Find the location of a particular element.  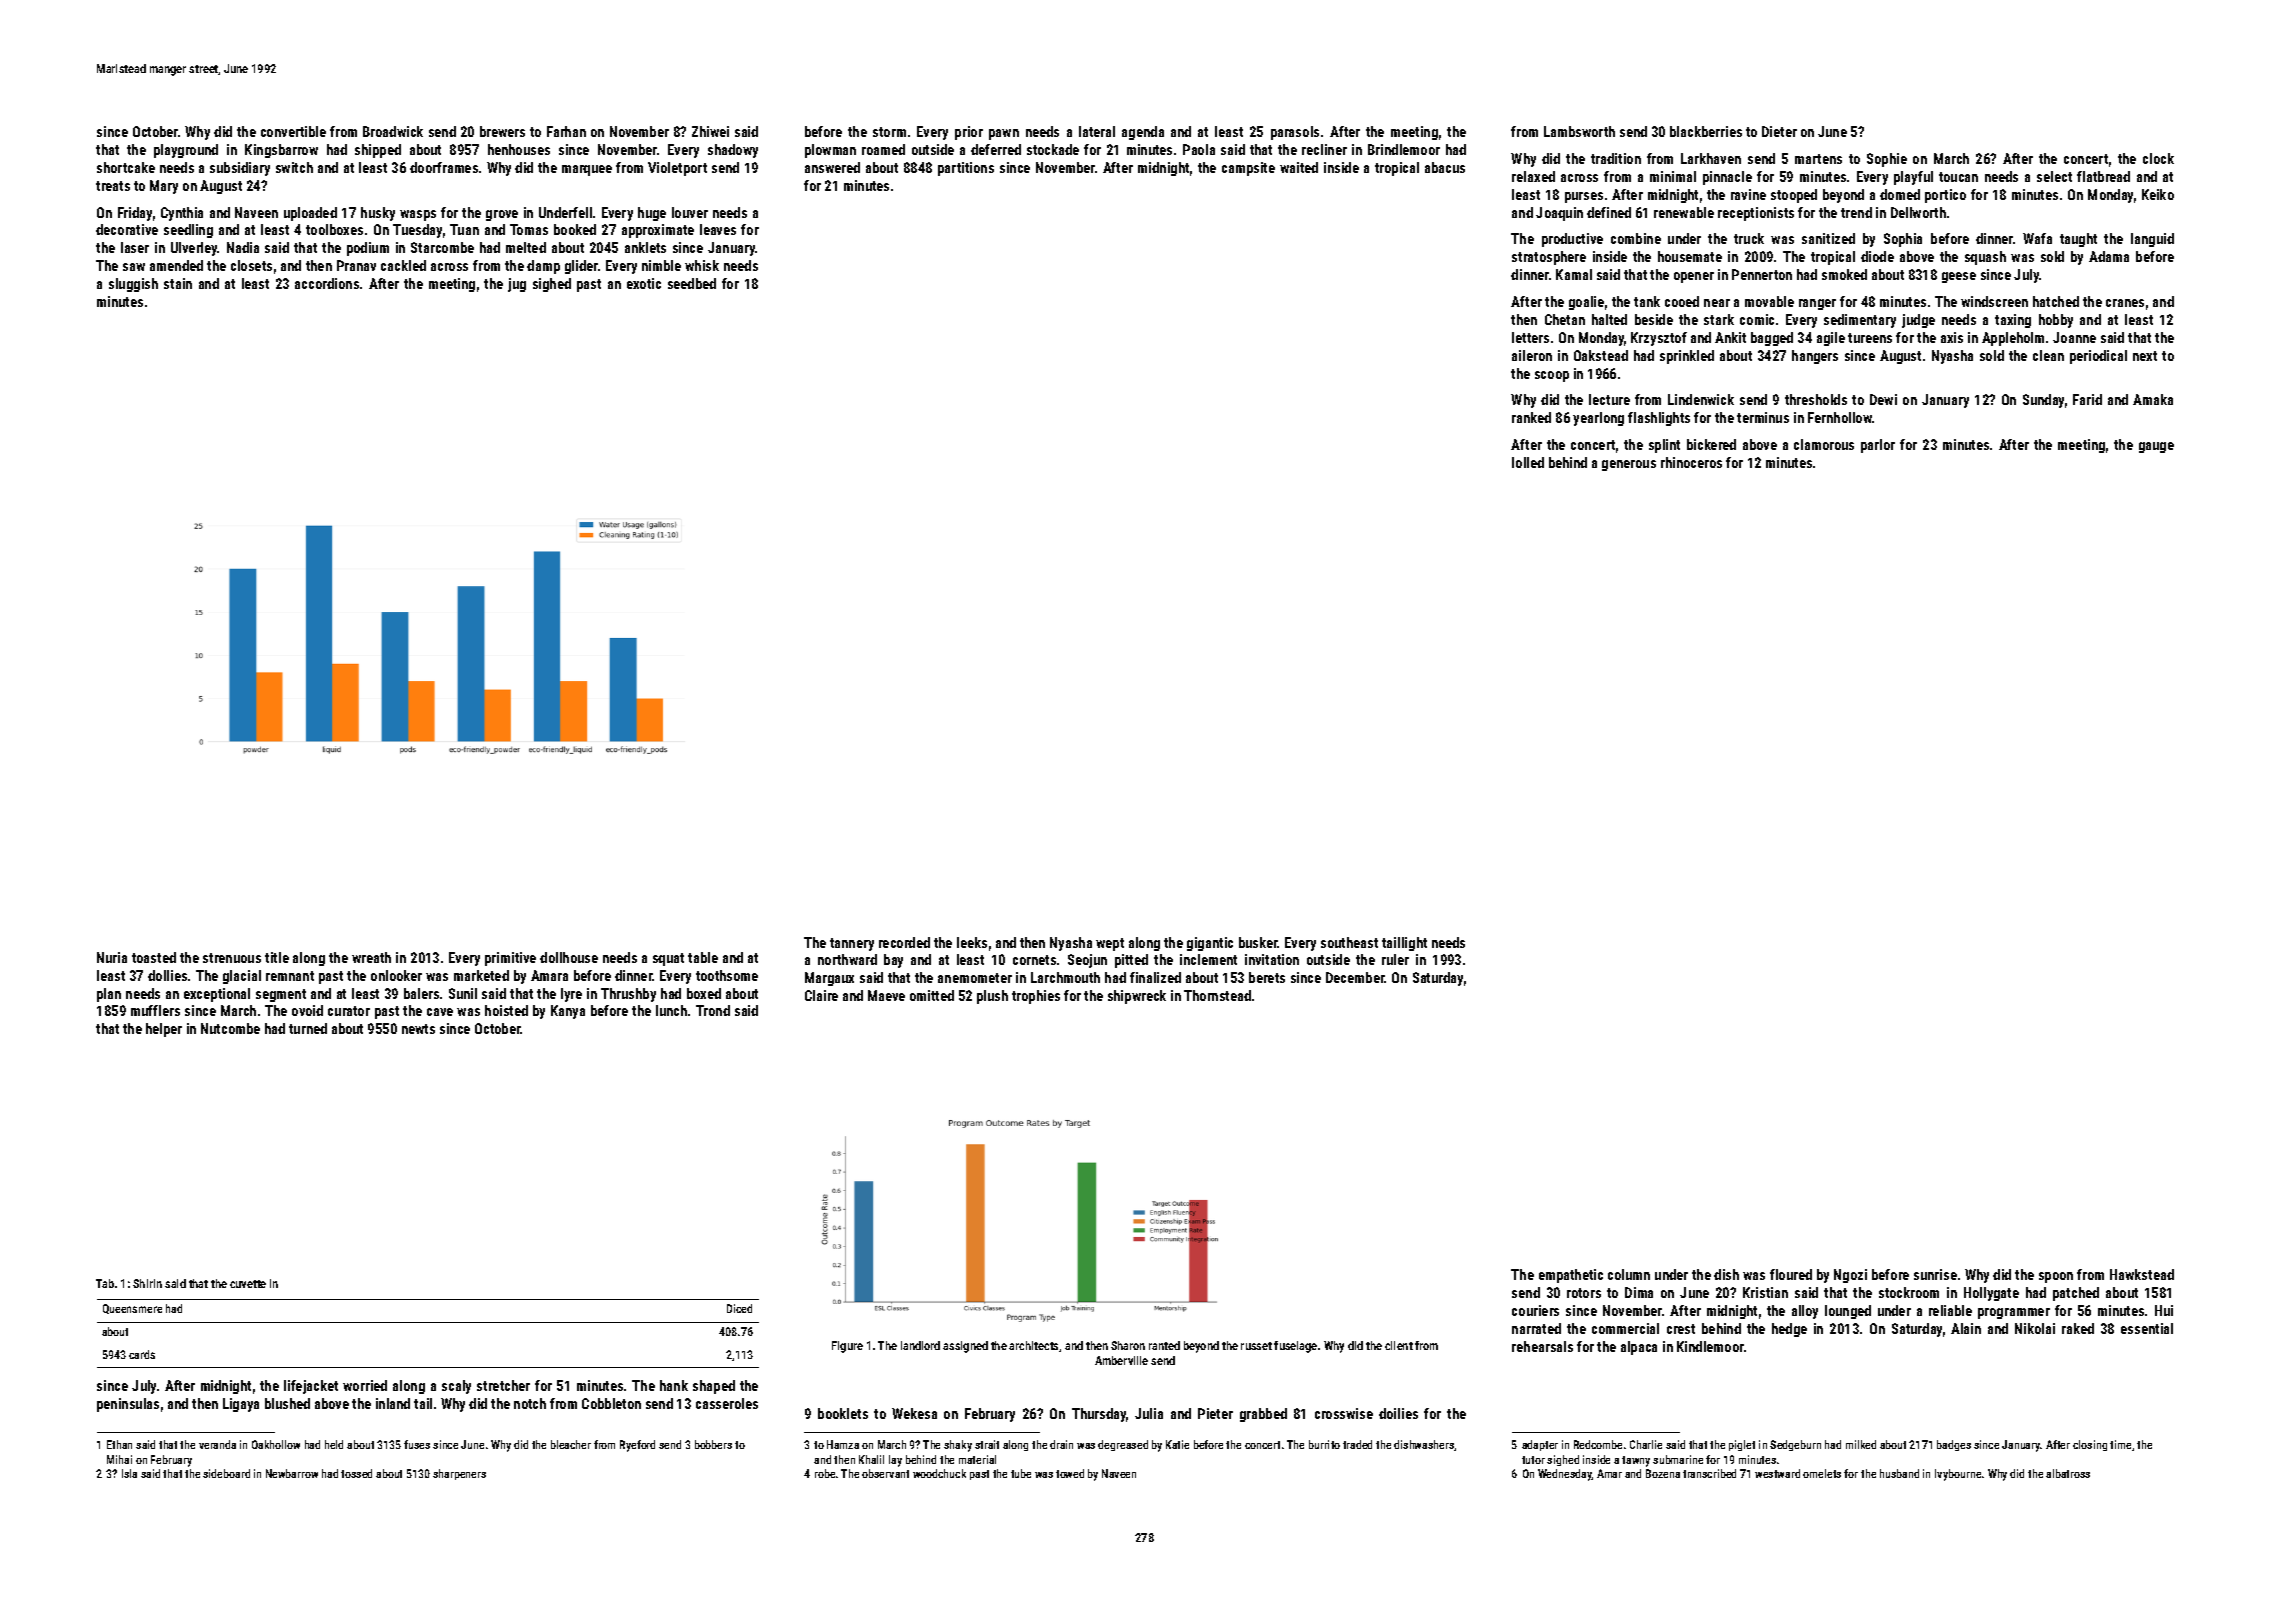

Hawkstead is located at coordinates (2142, 1274).
